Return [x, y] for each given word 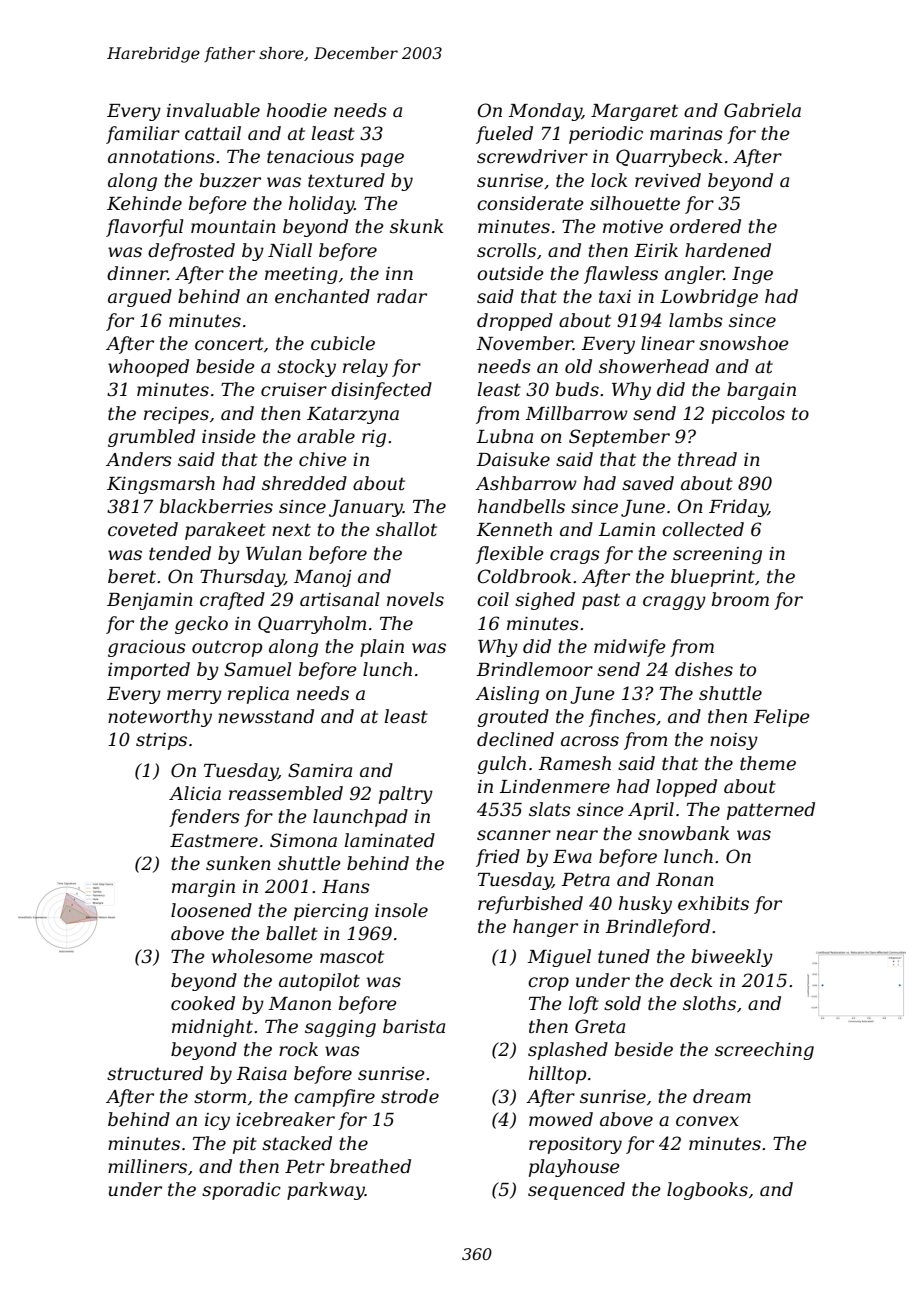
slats [550, 809]
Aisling [507, 695]
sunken [238, 863]
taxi [615, 297]
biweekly [732, 958]
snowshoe [744, 343]
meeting [301, 275]
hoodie [297, 110]
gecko [201, 625]
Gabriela [762, 110]
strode [410, 1096]
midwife [630, 648]
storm [220, 1097]
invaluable [213, 110]
